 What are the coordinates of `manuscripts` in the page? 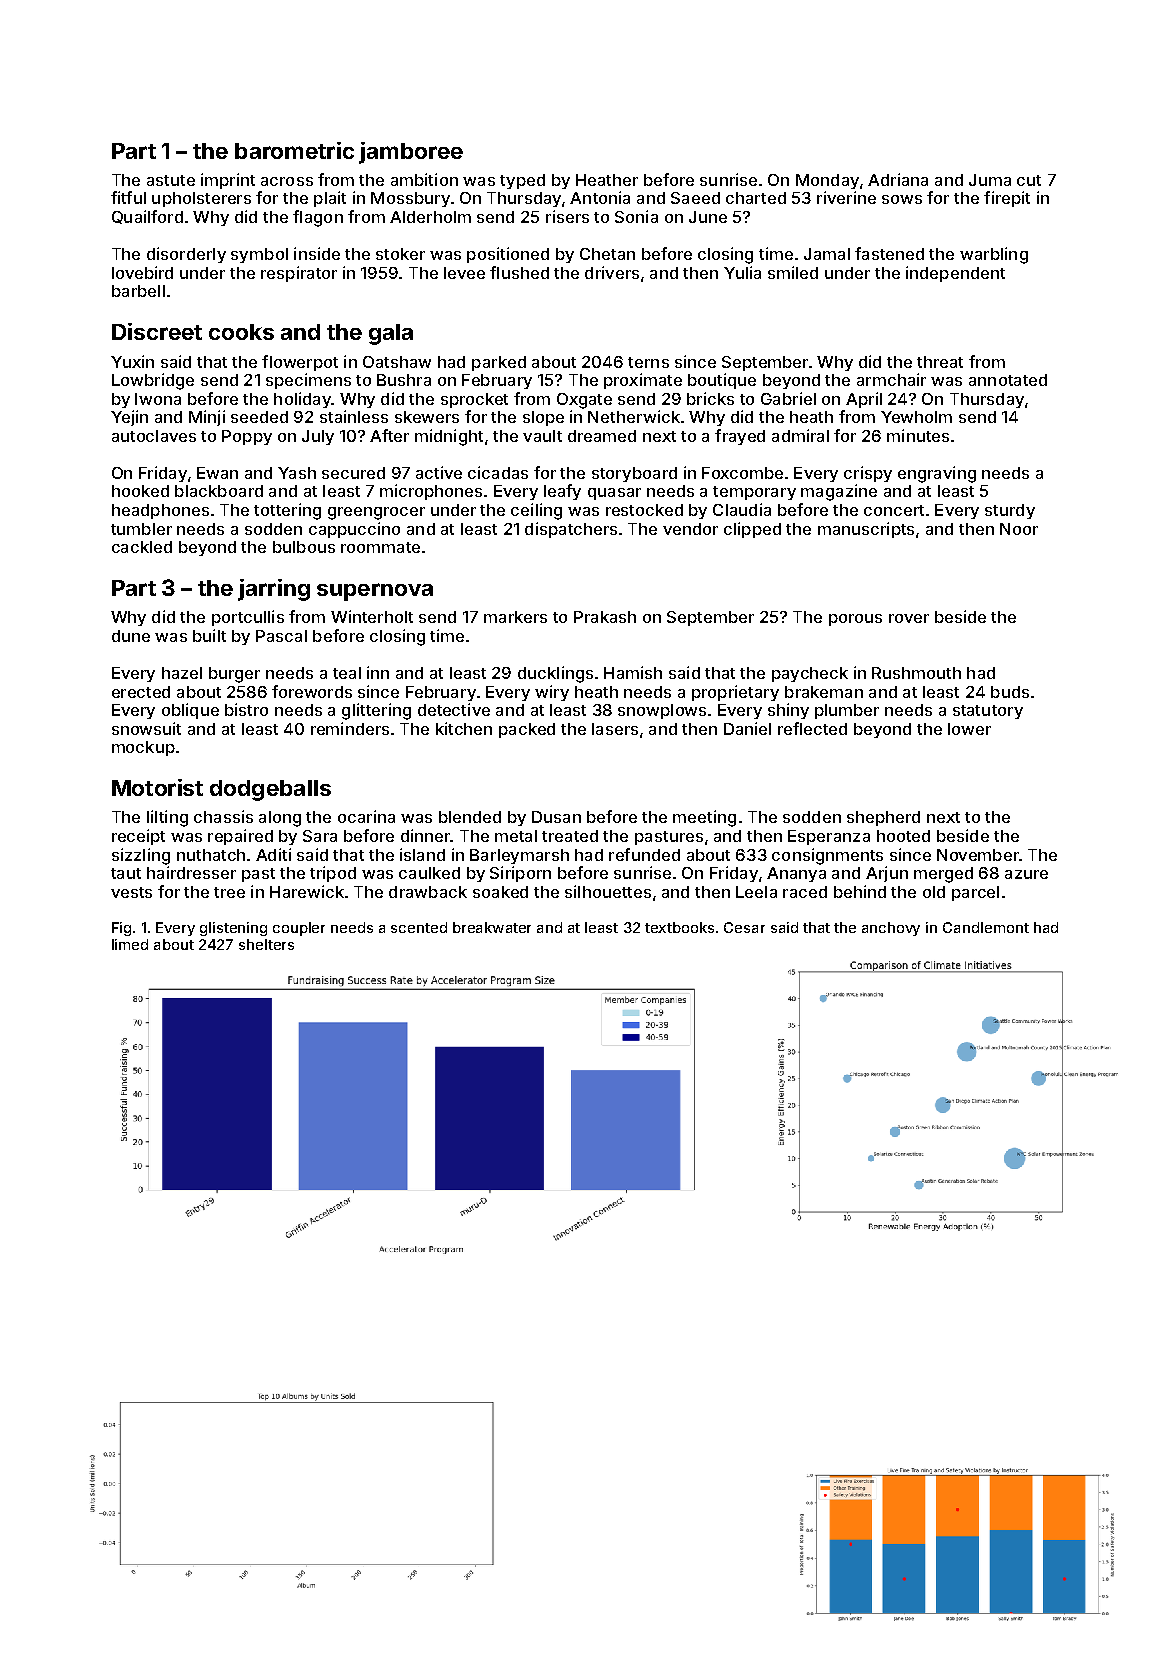 It's located at (866, 530).
